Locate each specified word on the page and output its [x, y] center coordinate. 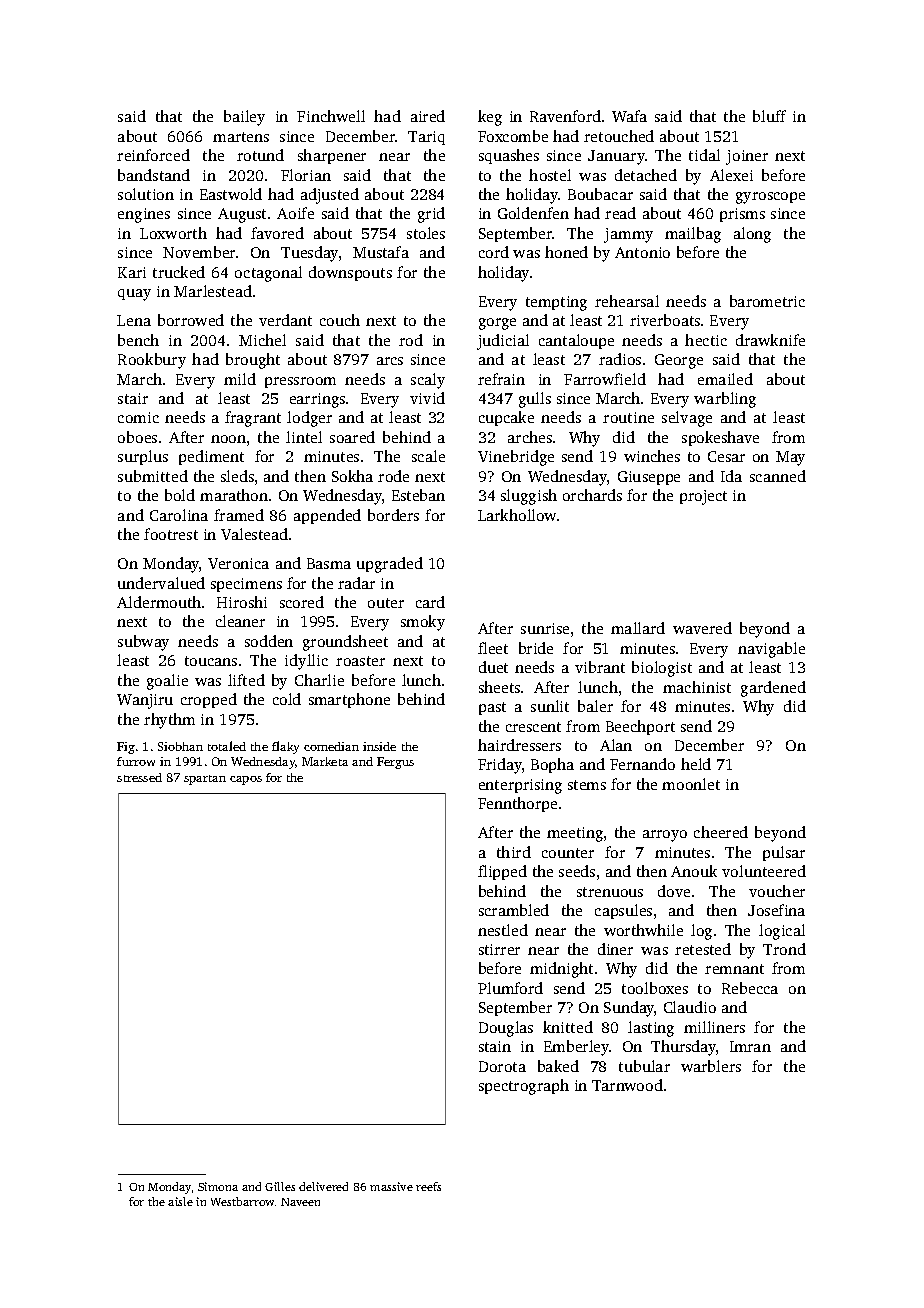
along [752, 235]
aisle [180, 1201]
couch [340, 320]
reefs [428, 1186]
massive [391, 1186]
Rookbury [152, 361]
